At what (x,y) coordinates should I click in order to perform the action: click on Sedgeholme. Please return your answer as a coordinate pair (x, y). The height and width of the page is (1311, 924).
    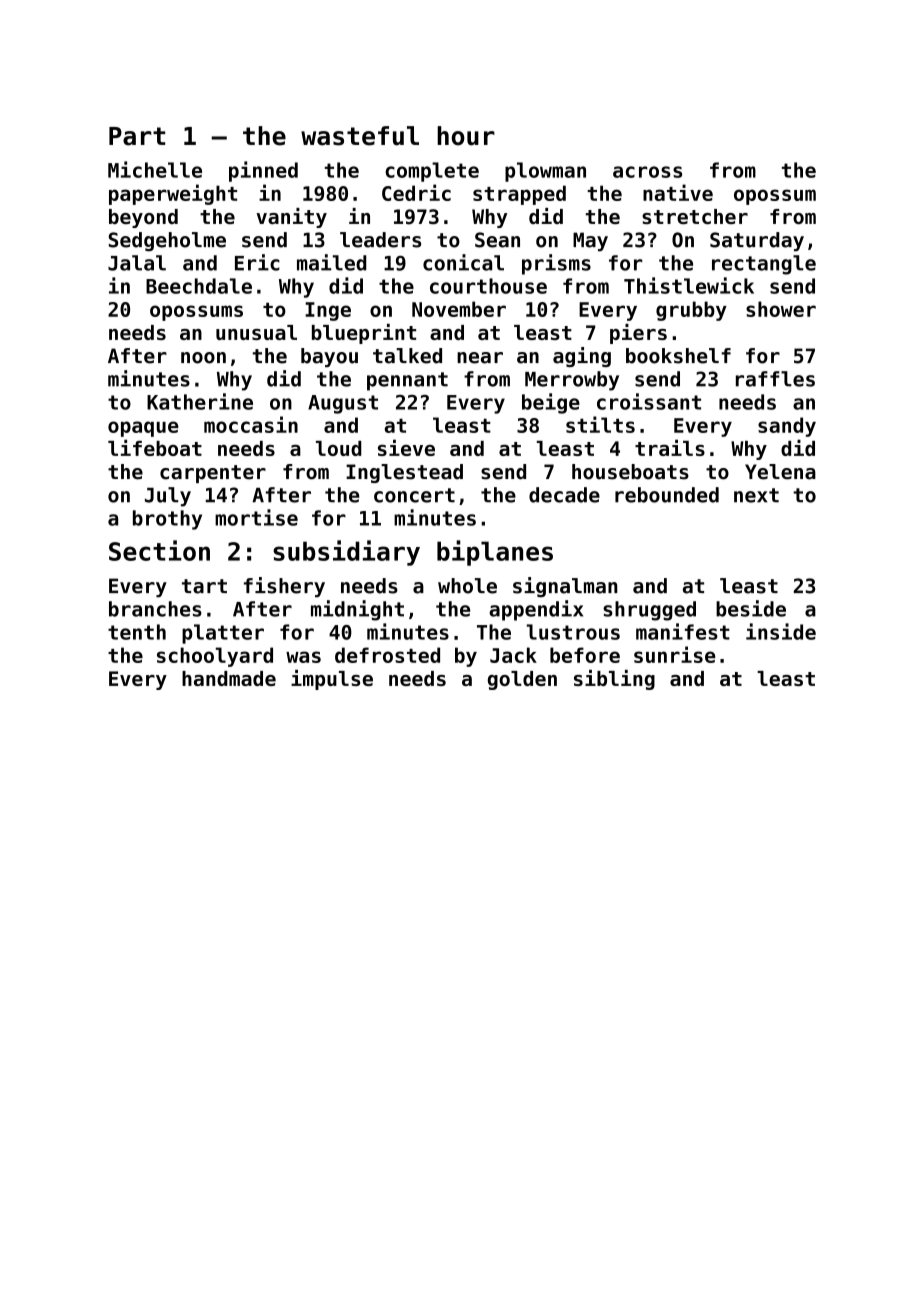
    Looking at the image, I should click on (167, 241).
